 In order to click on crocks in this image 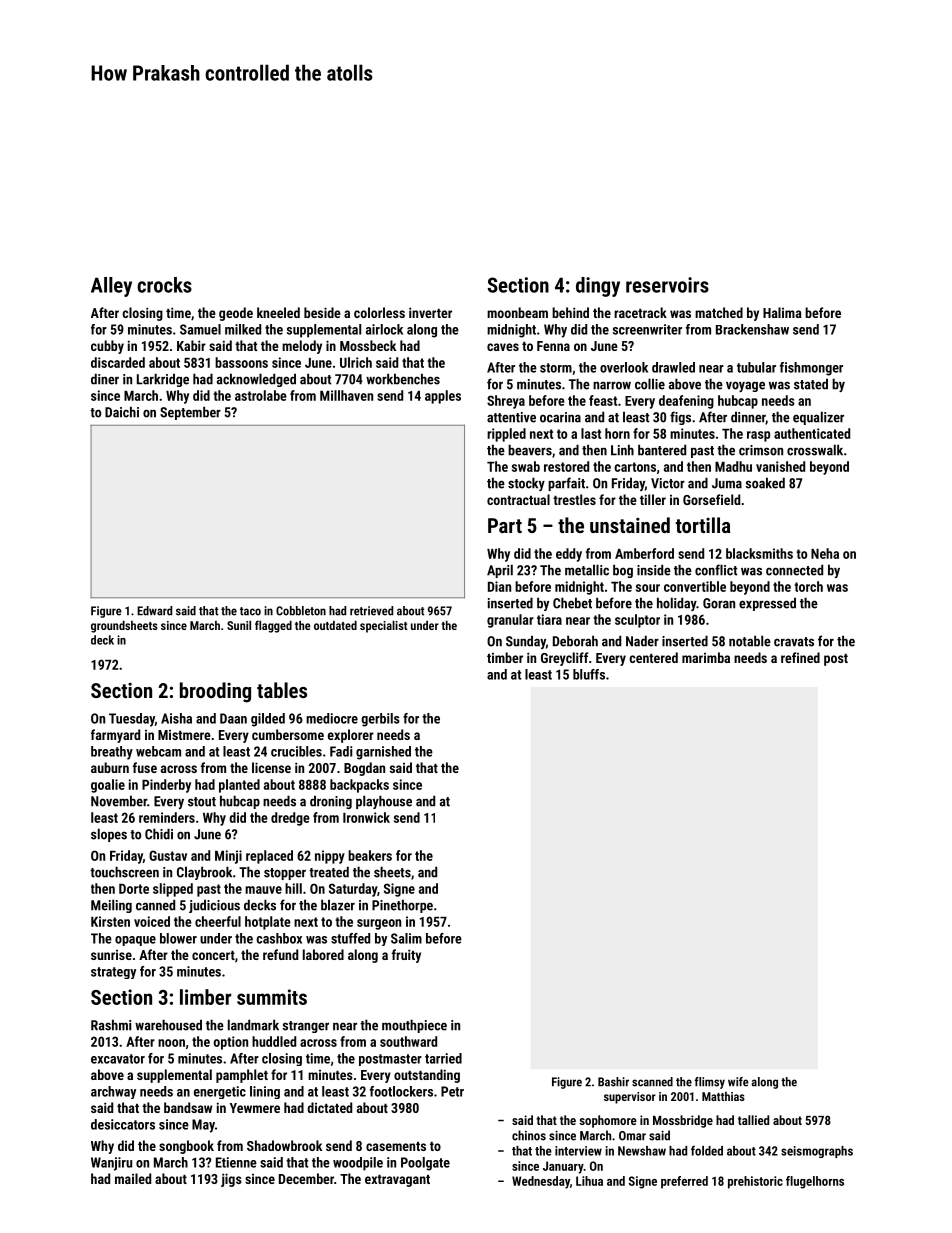, I will do `click(164, 285)`.
